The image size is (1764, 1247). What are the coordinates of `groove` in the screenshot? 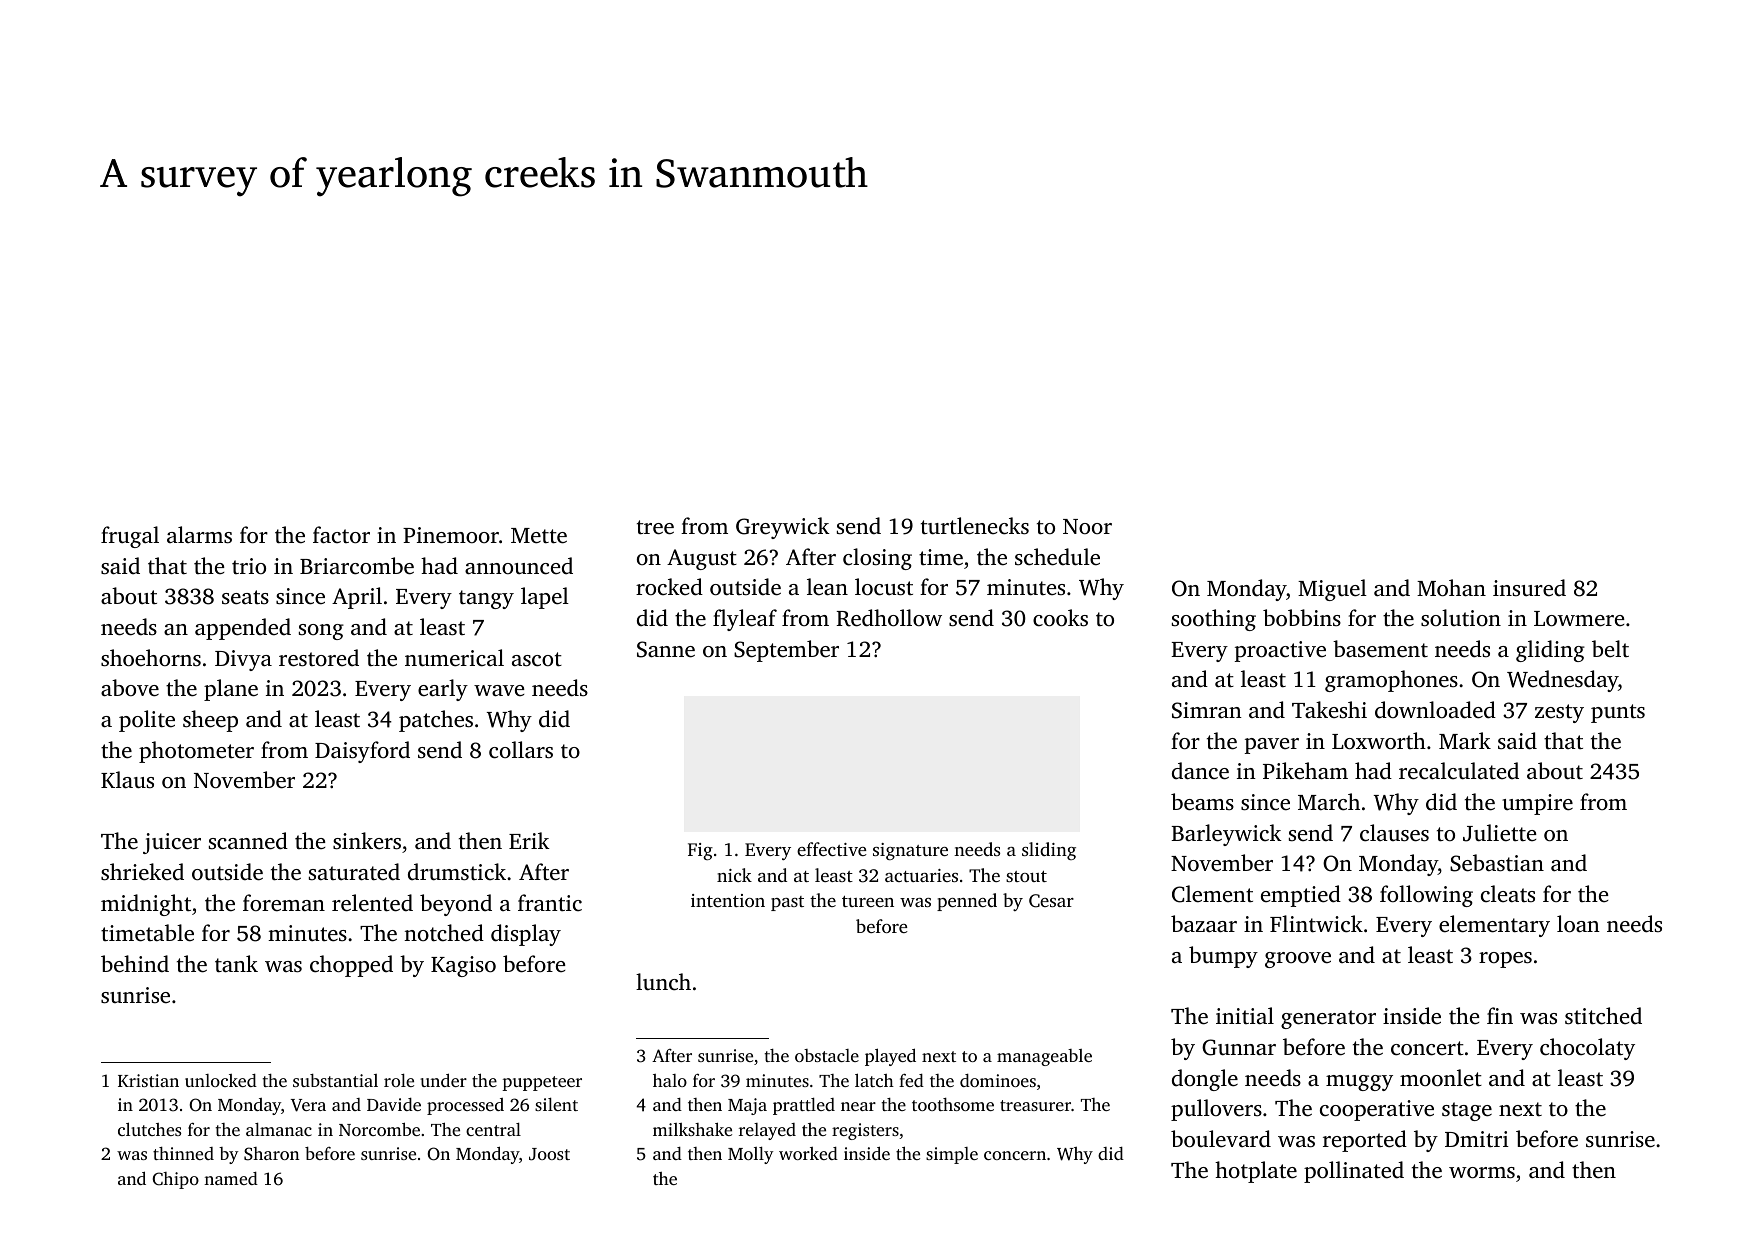 It's located at (1298, 960).
